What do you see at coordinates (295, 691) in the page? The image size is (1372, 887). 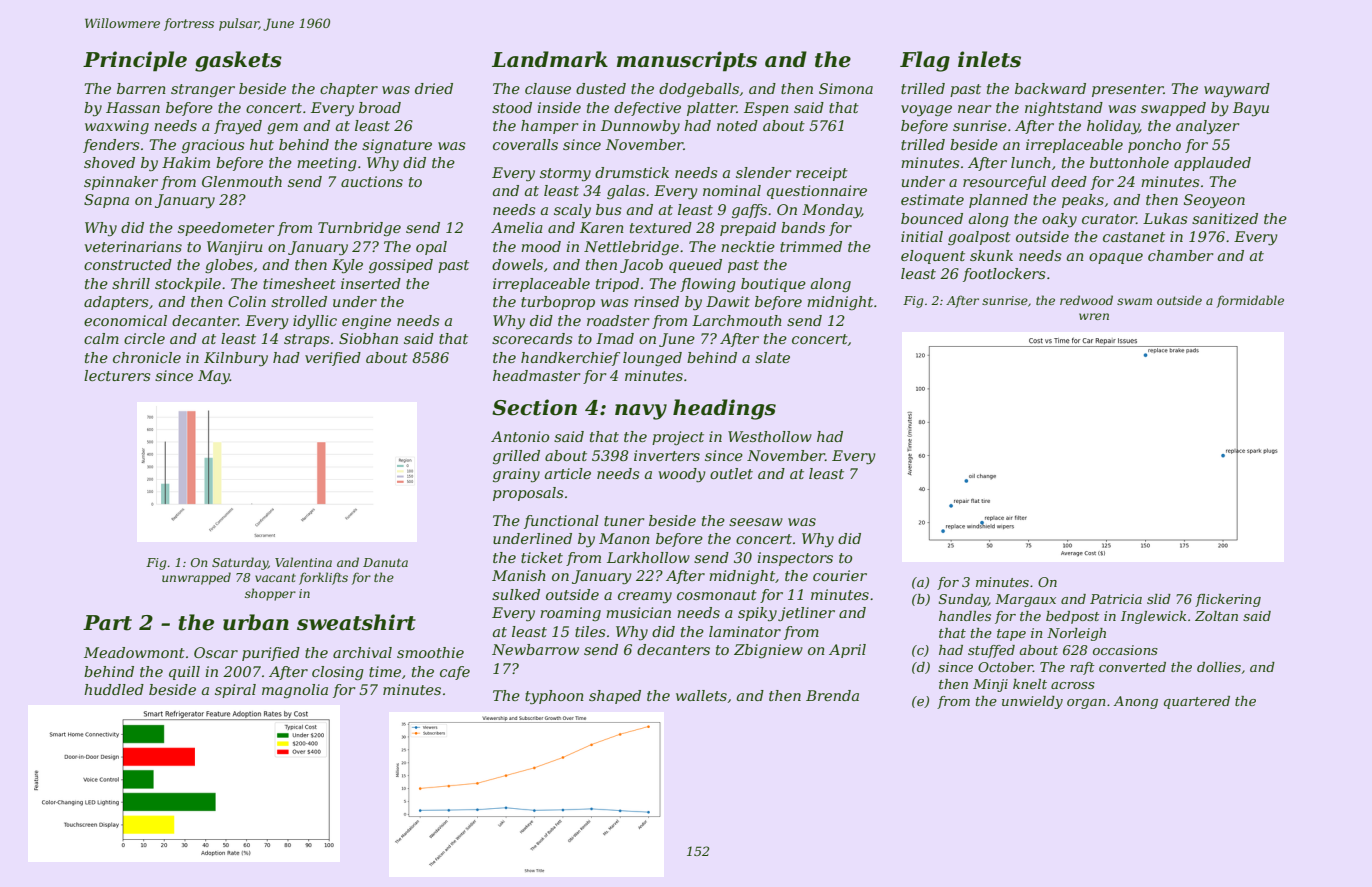 I see `magnolia` at bounding box center [295, 691].
